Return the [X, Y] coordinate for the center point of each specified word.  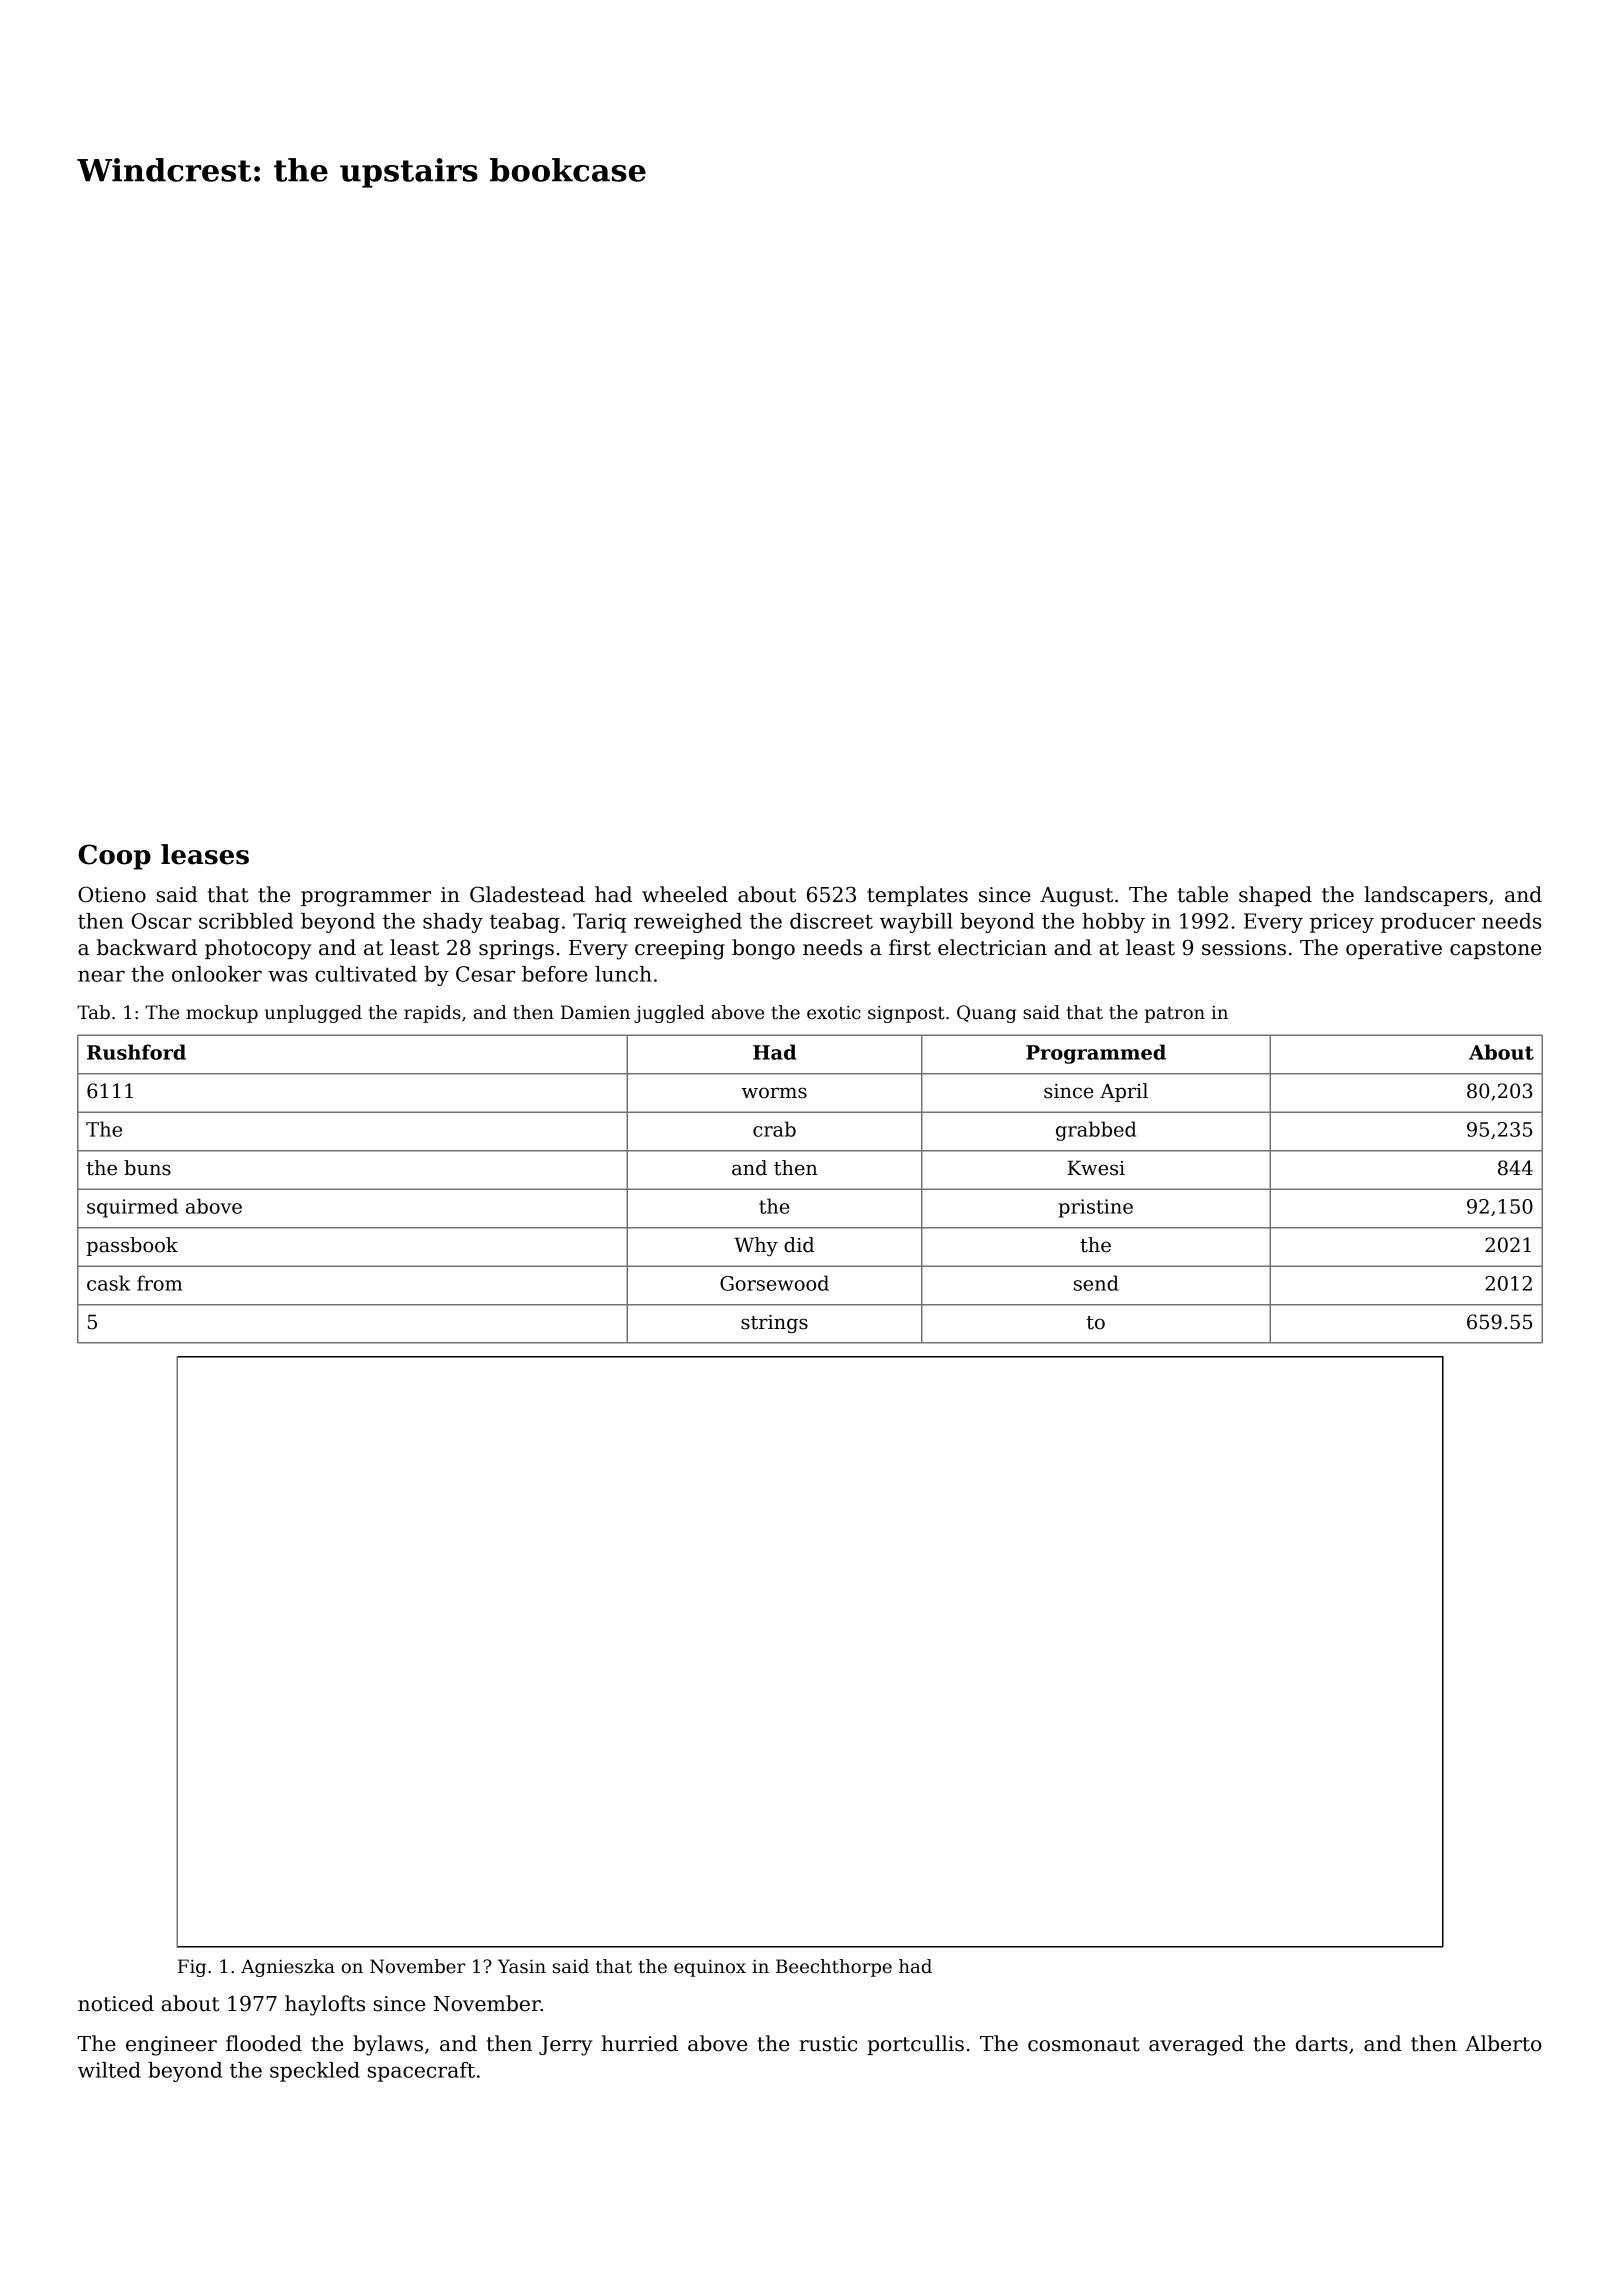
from [159, 1283]
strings [774, 1324]
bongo [763, 949]
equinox [710, 1968]
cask [108, 1283]
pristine [1096, 1208]
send [1096, 1283]
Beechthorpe [834, 1968]
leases [205, 854]
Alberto [1503, 2043]
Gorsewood [774, 1283]
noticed [116, 2003]
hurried [640, 2043]
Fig [192, 1968]
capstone [1495, 950]
